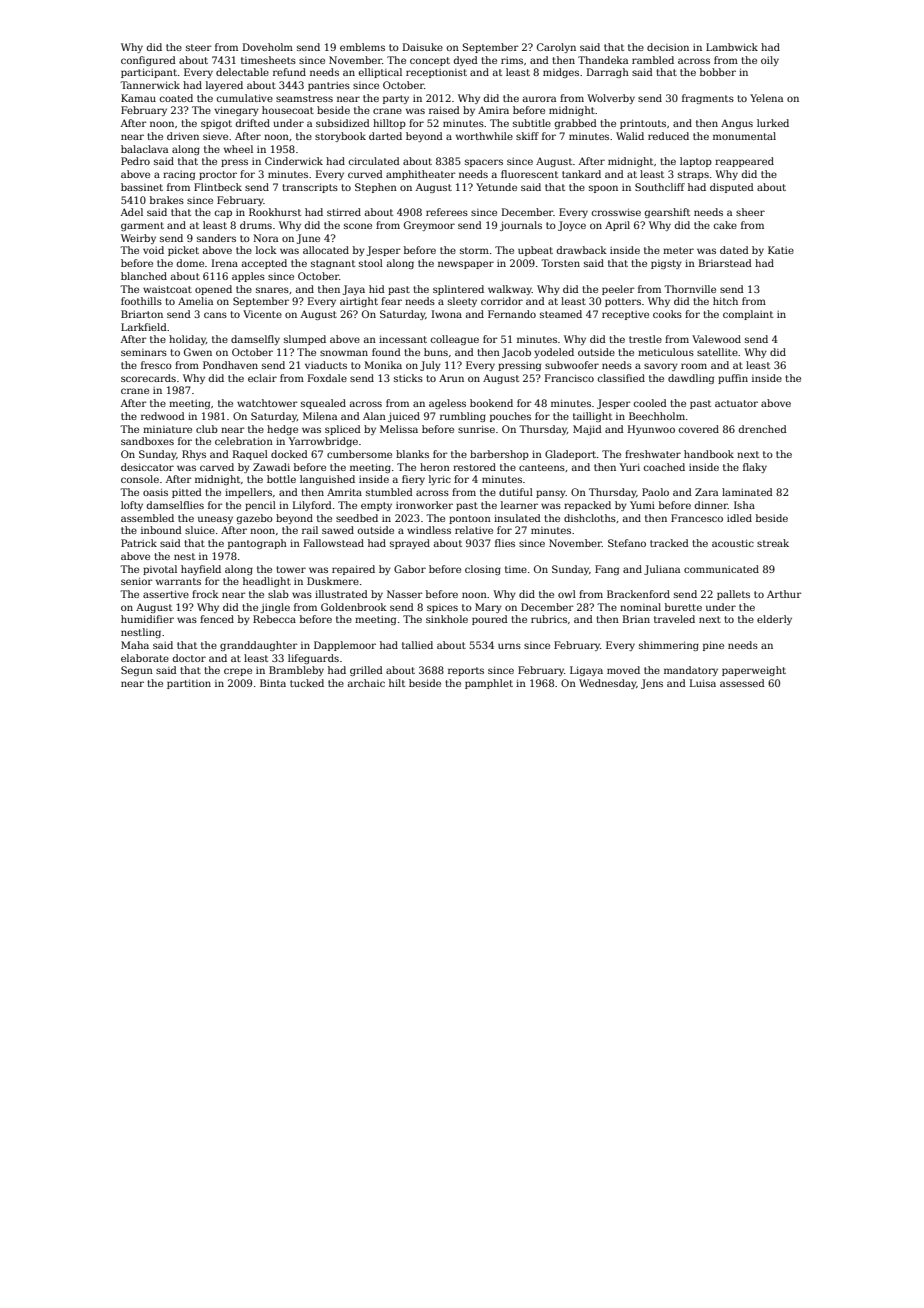  What do you see at coordinates (176, 98) in the screenshot?
I see `coated` at bounding box center [176, 98].
